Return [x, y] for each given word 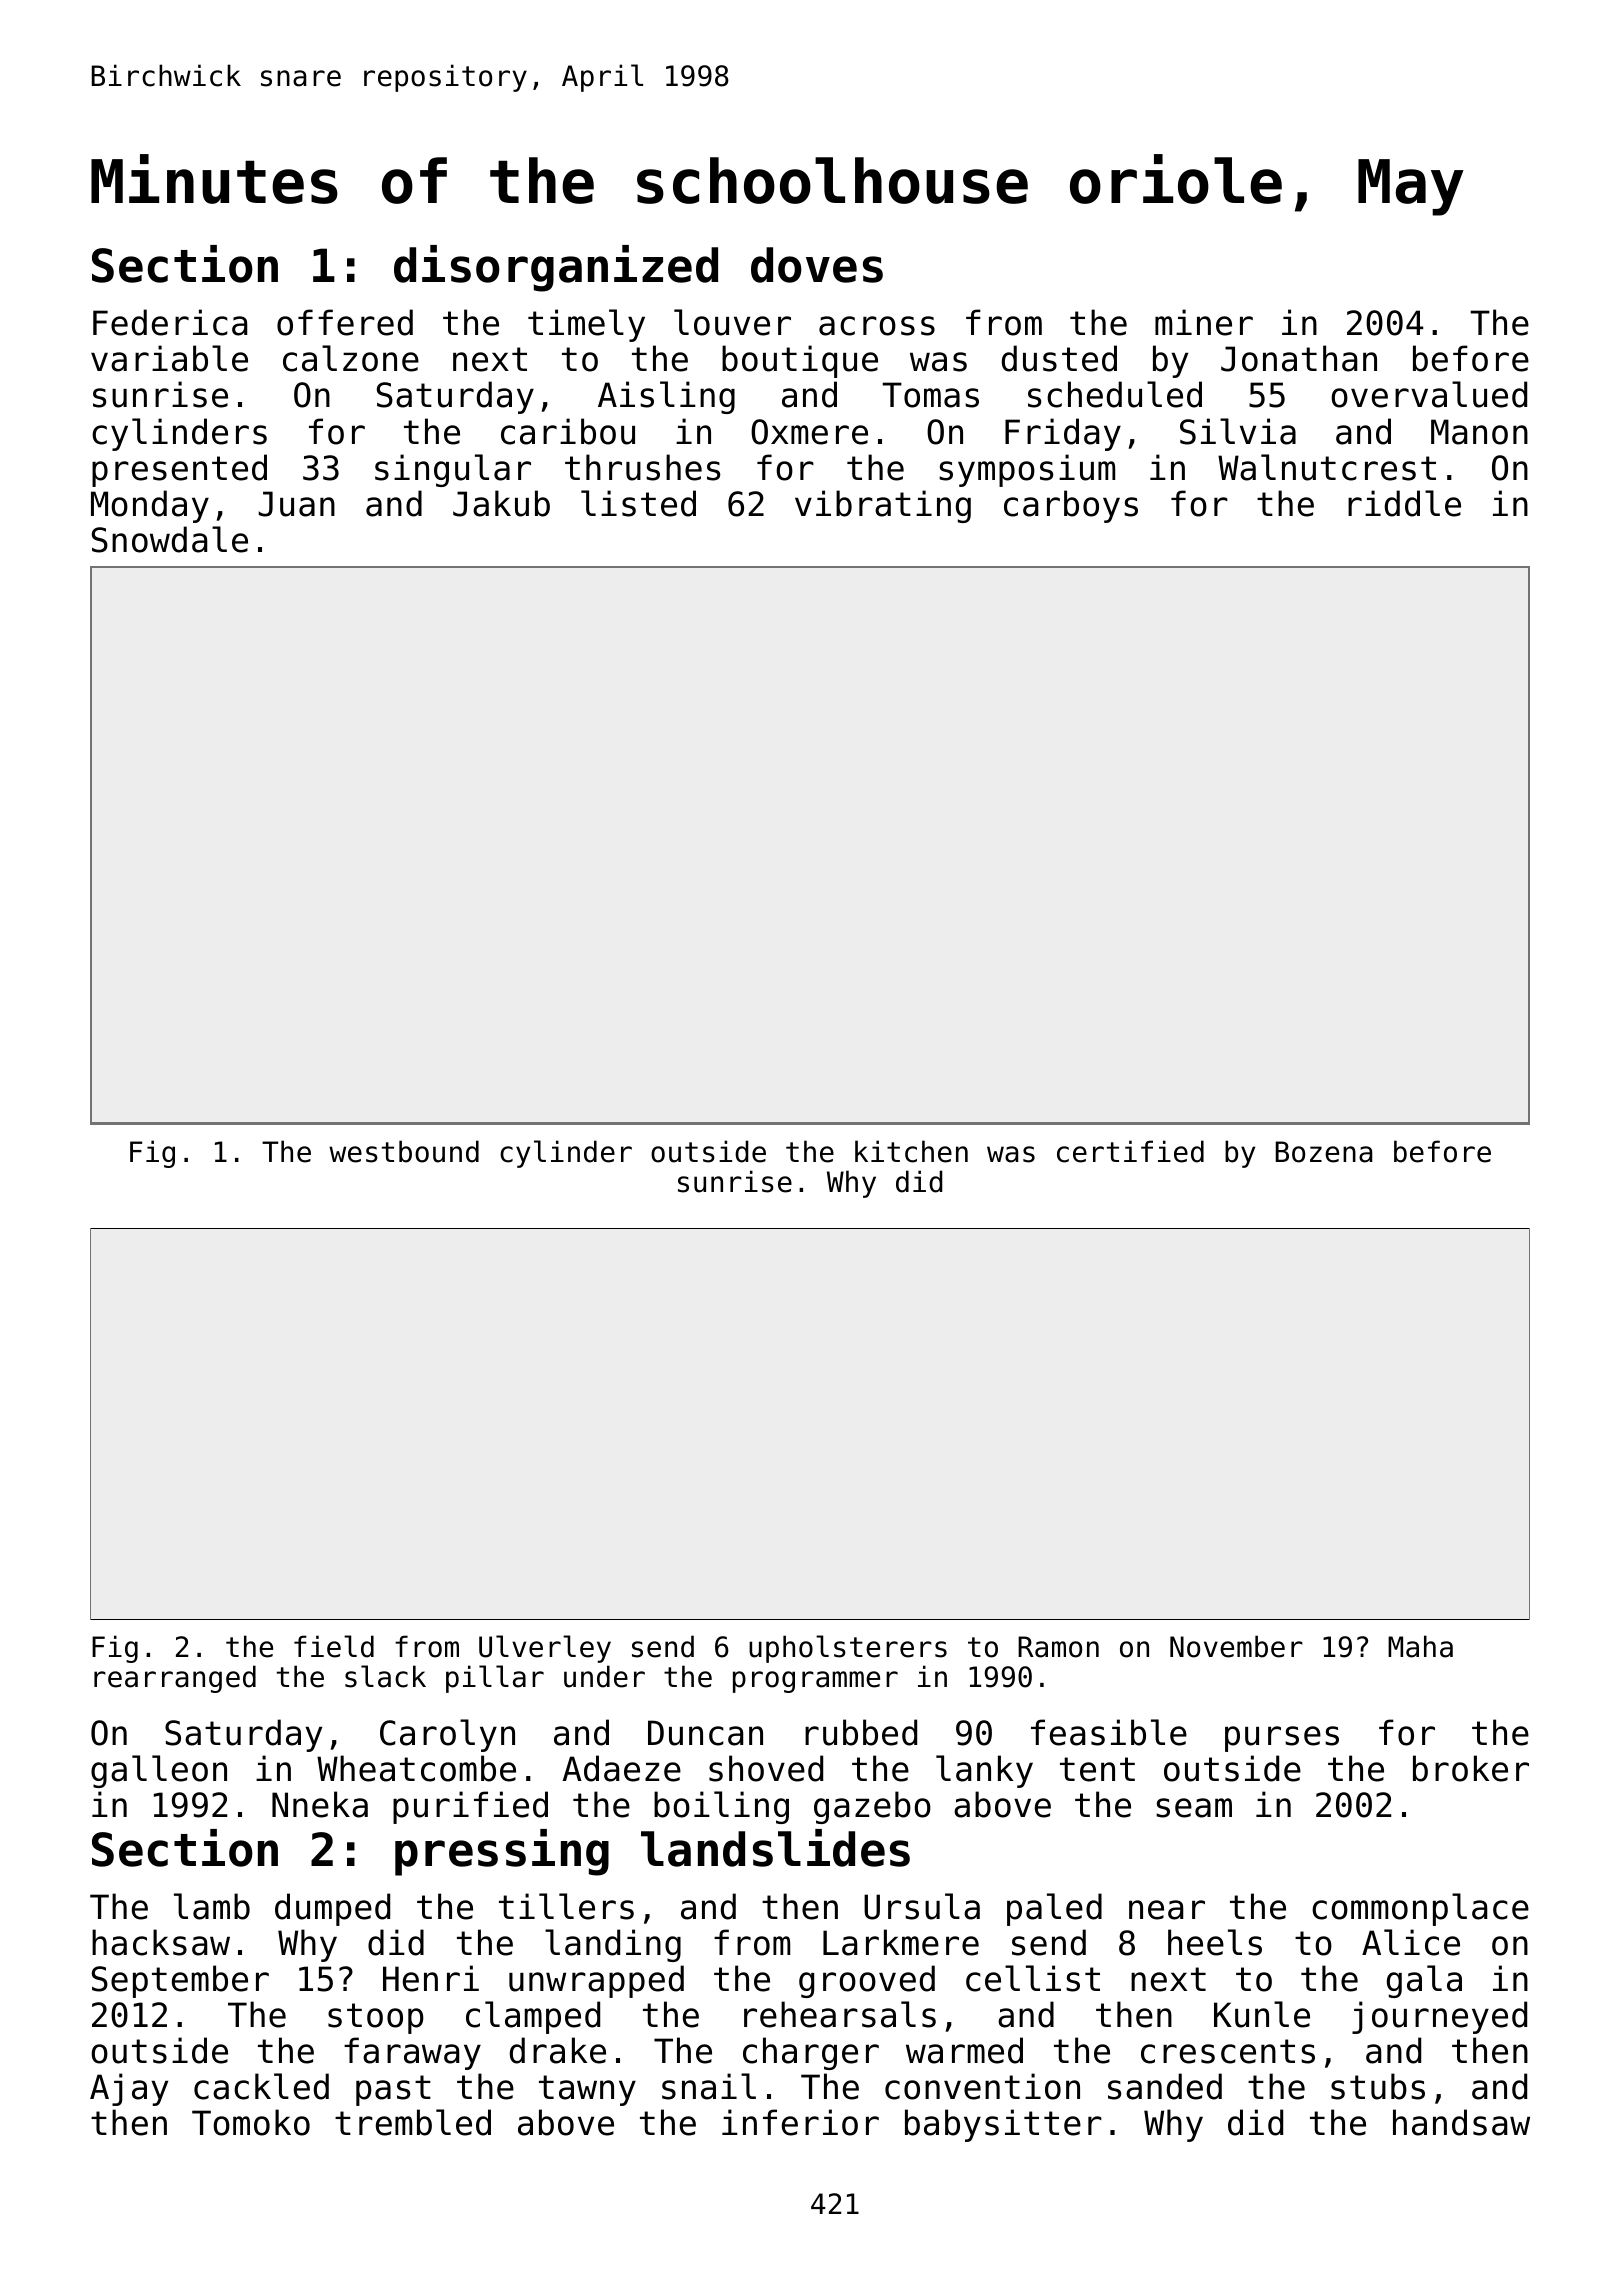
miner [1204, 322]
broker [1471, 1768]
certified [1130, 1151]
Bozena [1324, 1152]
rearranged [175, 1679]
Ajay [129, 2089]
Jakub [501, 503]
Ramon [1058, 1647]
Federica [170, 322]
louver [732, 322]
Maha [1420, 1646]
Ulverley [545, 1649]
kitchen [911, 1151]
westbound [404, 1151]
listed [638, 503]
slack [385, 1676]
